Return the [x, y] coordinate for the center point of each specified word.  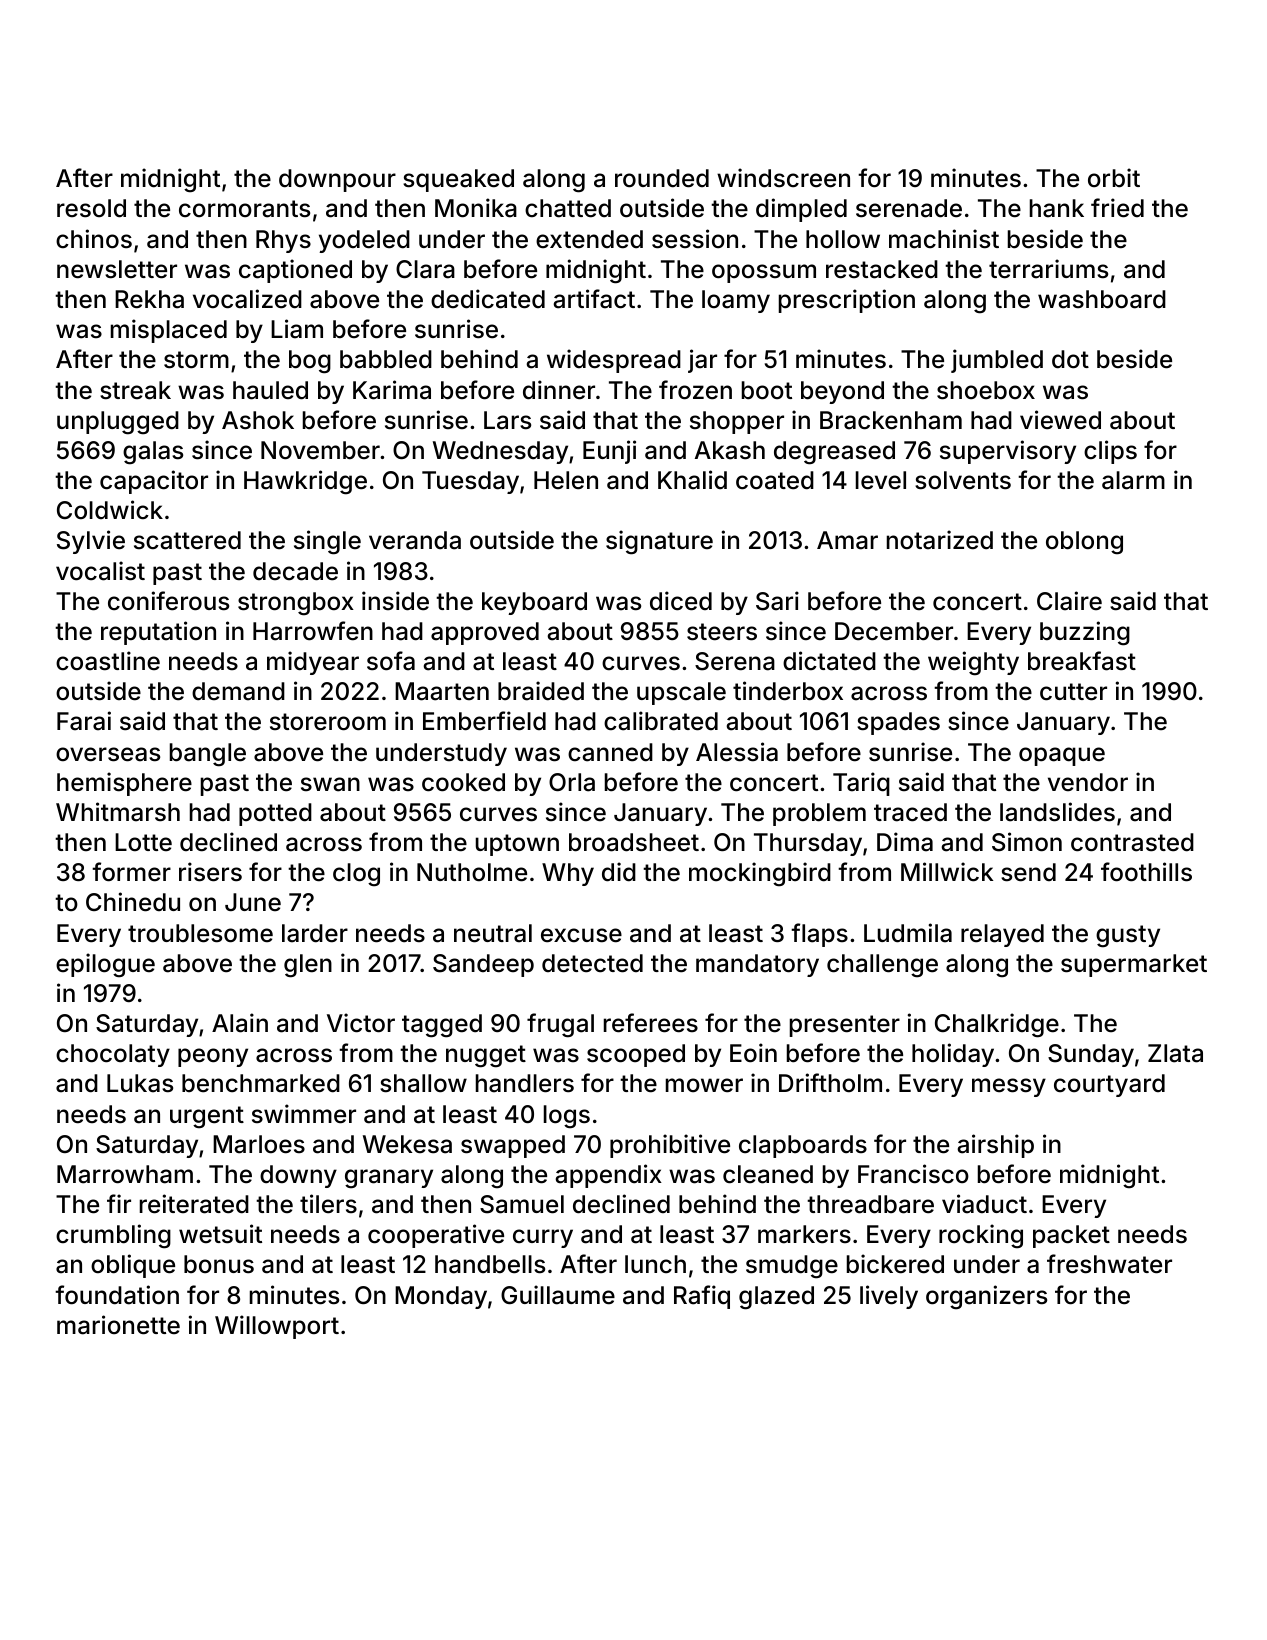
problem [819, 814]
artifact [594, 299]
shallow [423, 1083]
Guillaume [558, 1295]
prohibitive [670, 1146]
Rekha [149, 299]
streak [135, 390]
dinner [559, 390]
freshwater [1109, 1264]
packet [1071, 1236]
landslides [1057, 812]
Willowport [277, 1327]
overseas [108, 754]
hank [1057, 208]
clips [1110, 452]
